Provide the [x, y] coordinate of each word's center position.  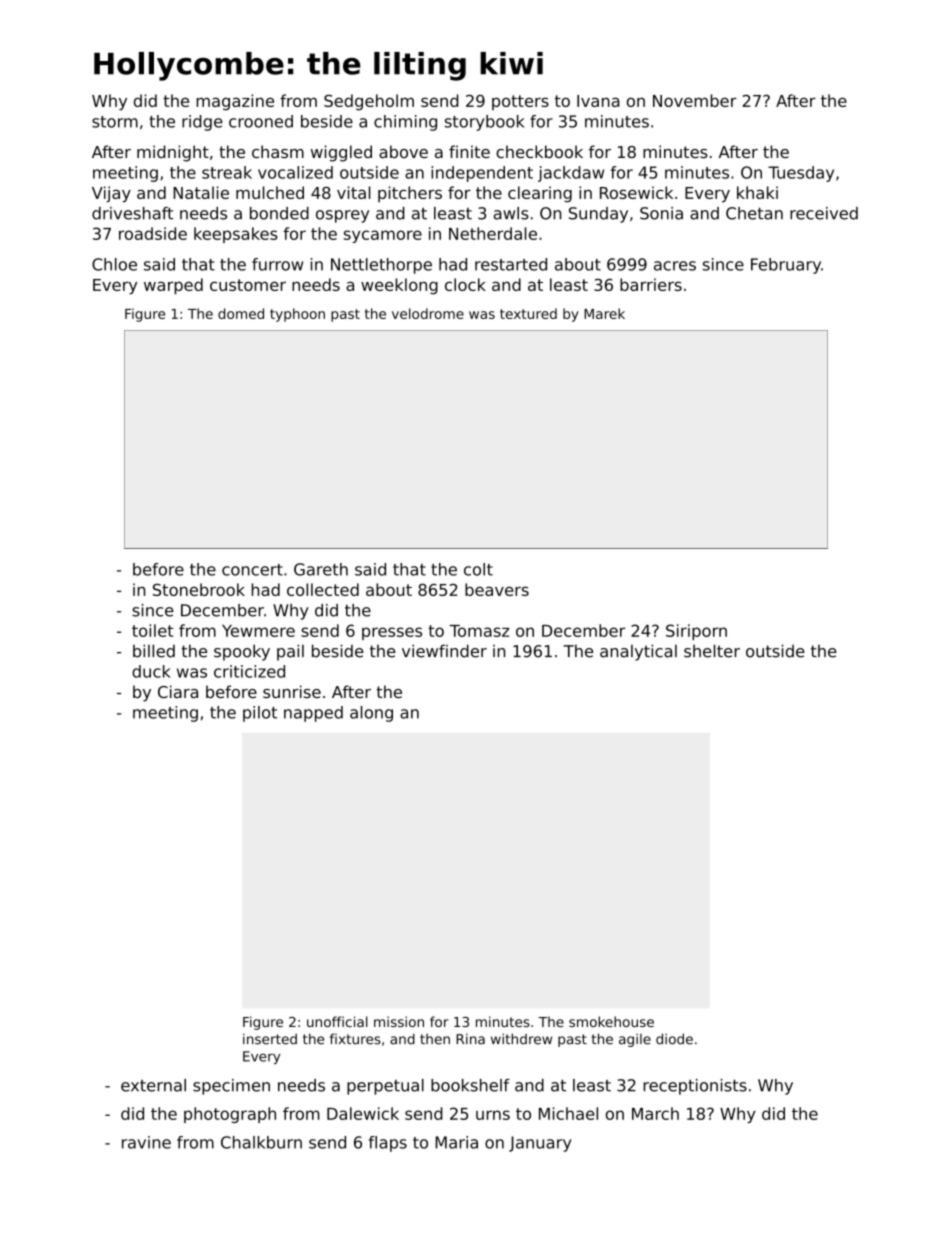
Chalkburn [261, 1142]
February [786, 266]
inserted [270, 1039]
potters [520, 102]
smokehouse [611, 1021]
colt [478, 569]
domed [241, 313]
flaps [388, 1144]
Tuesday [801, 174]
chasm [278, 151]
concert [252, 570]
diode [674, 1039]
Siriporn [696, 632]
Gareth [321, 569]
